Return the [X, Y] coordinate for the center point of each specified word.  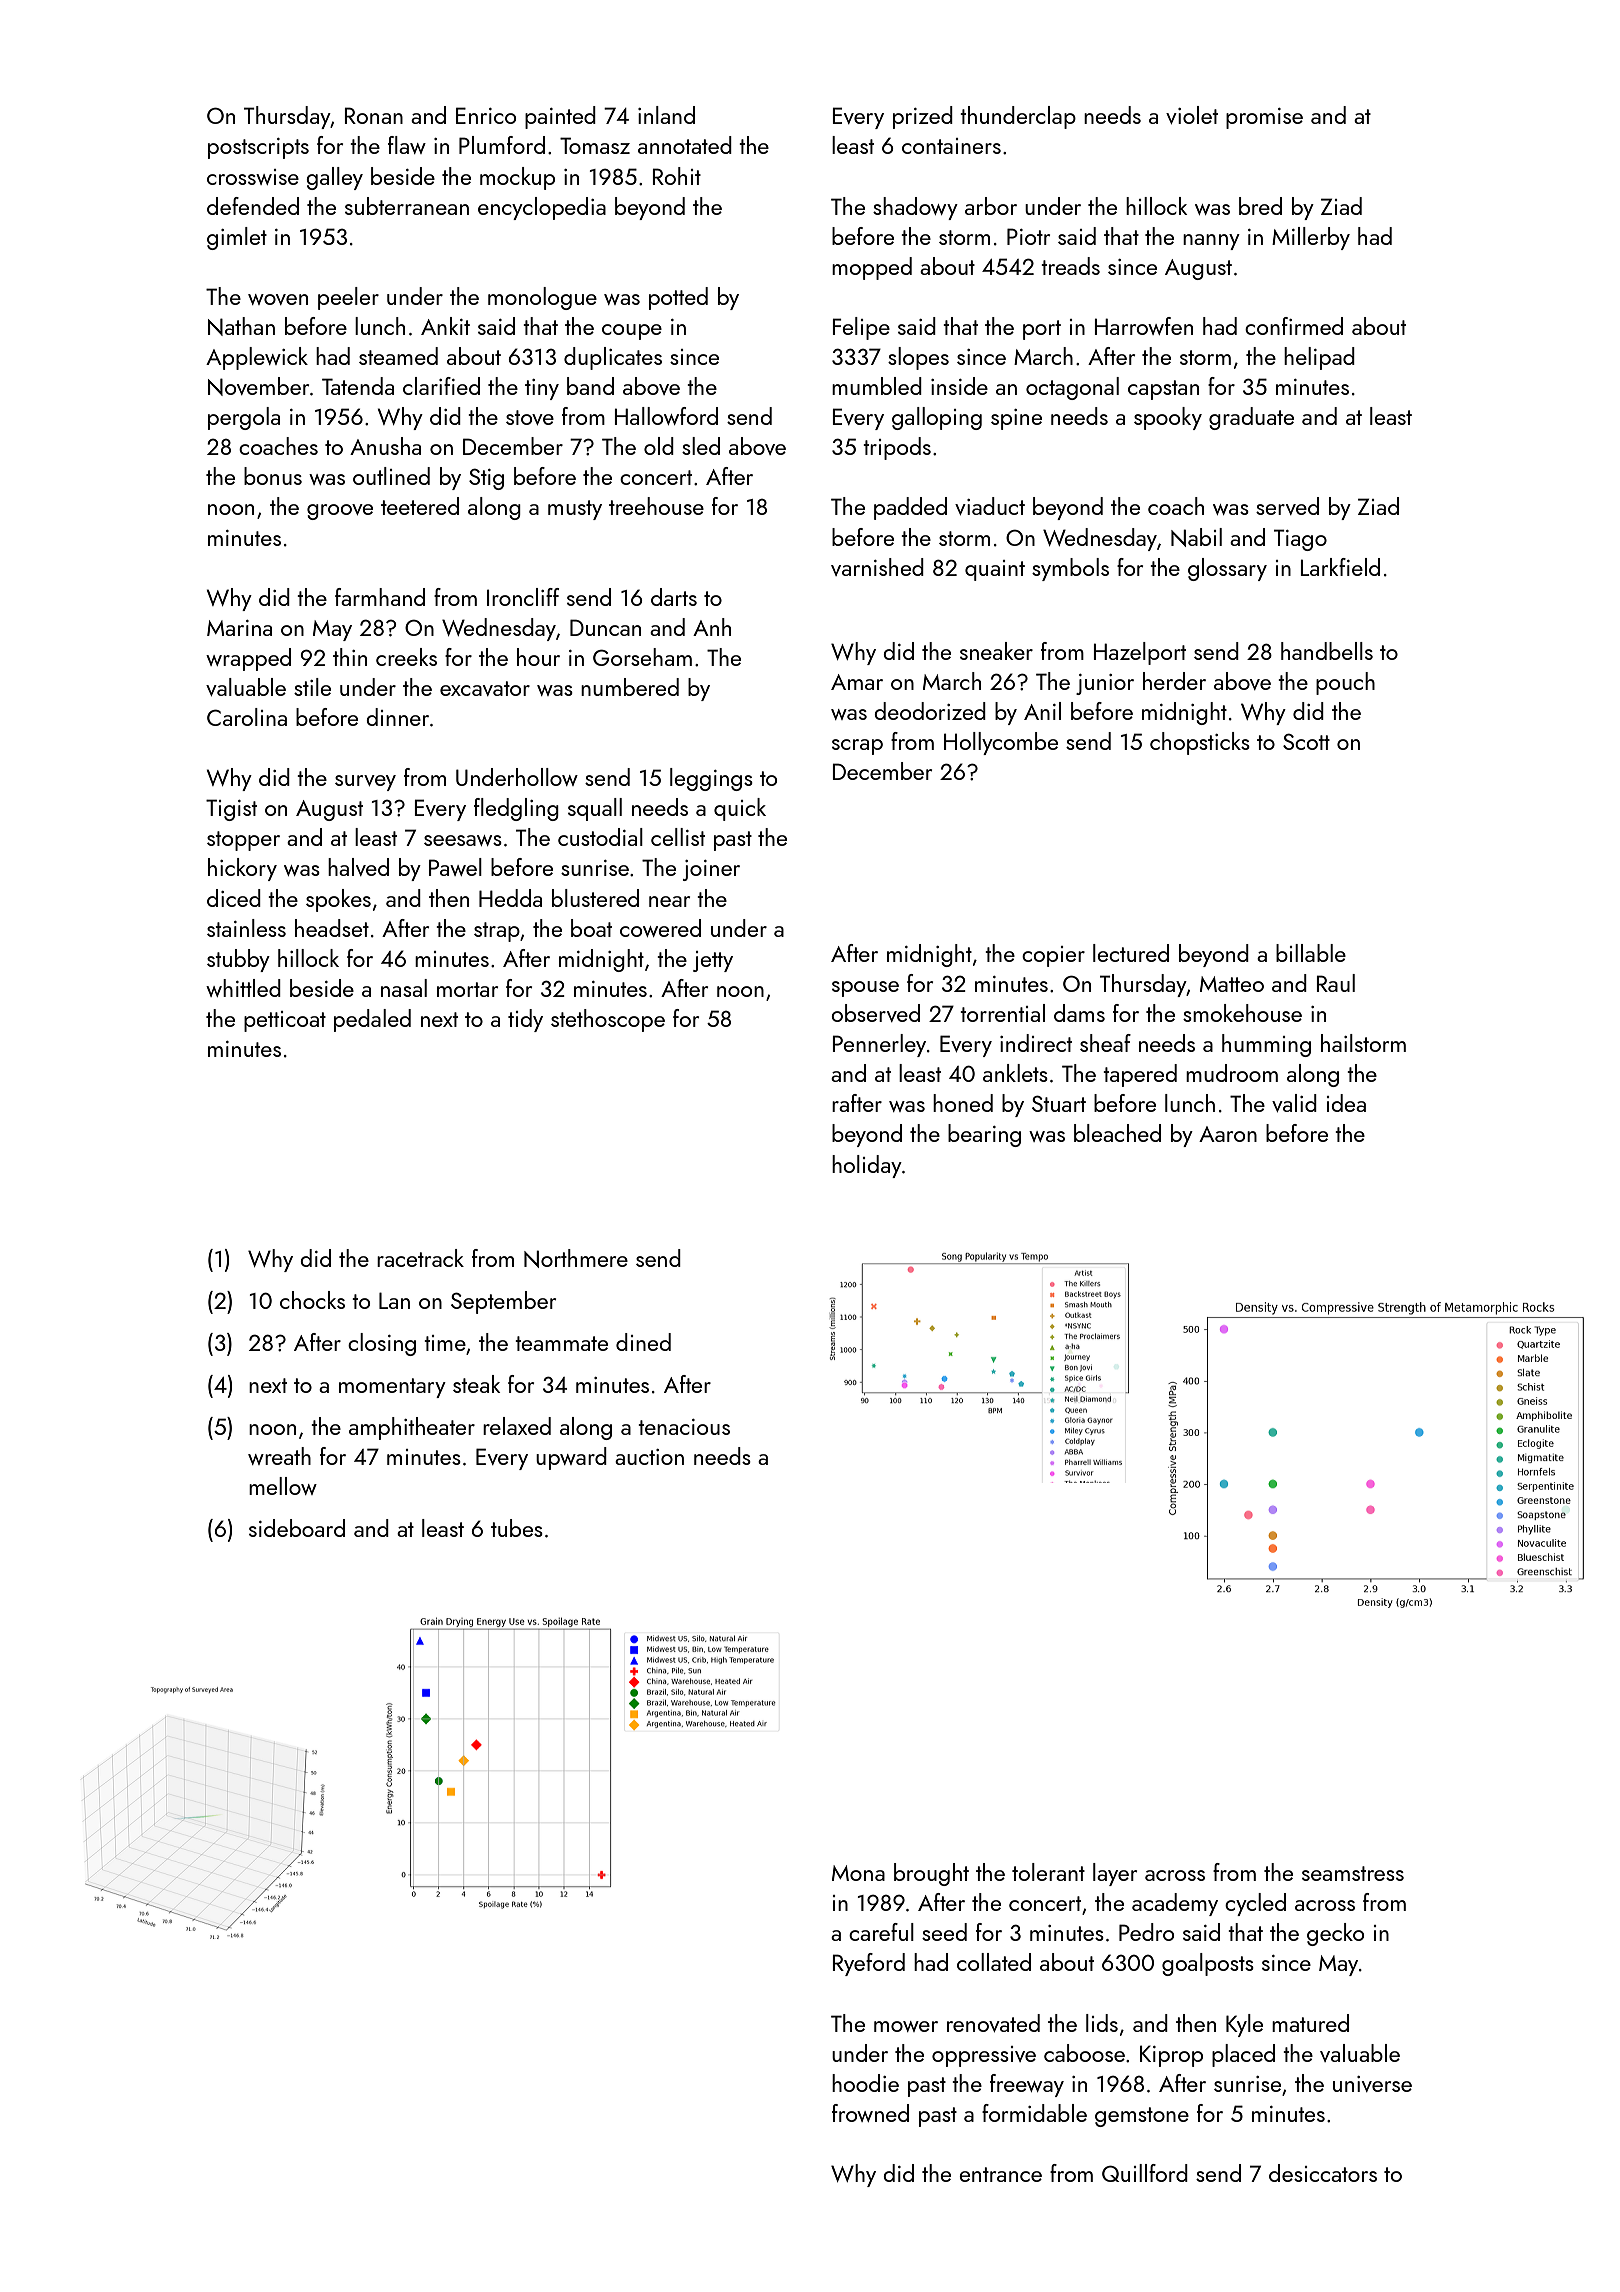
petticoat [285, 1021]
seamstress [1353, 1873]
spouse [865, 989]
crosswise [253, 177]
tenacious [684, 1427]
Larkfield [1340, 567]
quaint [995, 570]
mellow [283, 1486]
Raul [1336, 983]
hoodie [865, 2083]
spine [1016, 419]
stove [530, 417]
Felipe [861, 328]
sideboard [297, 1528]
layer [1115, 1874]
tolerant [1048, 1872]
